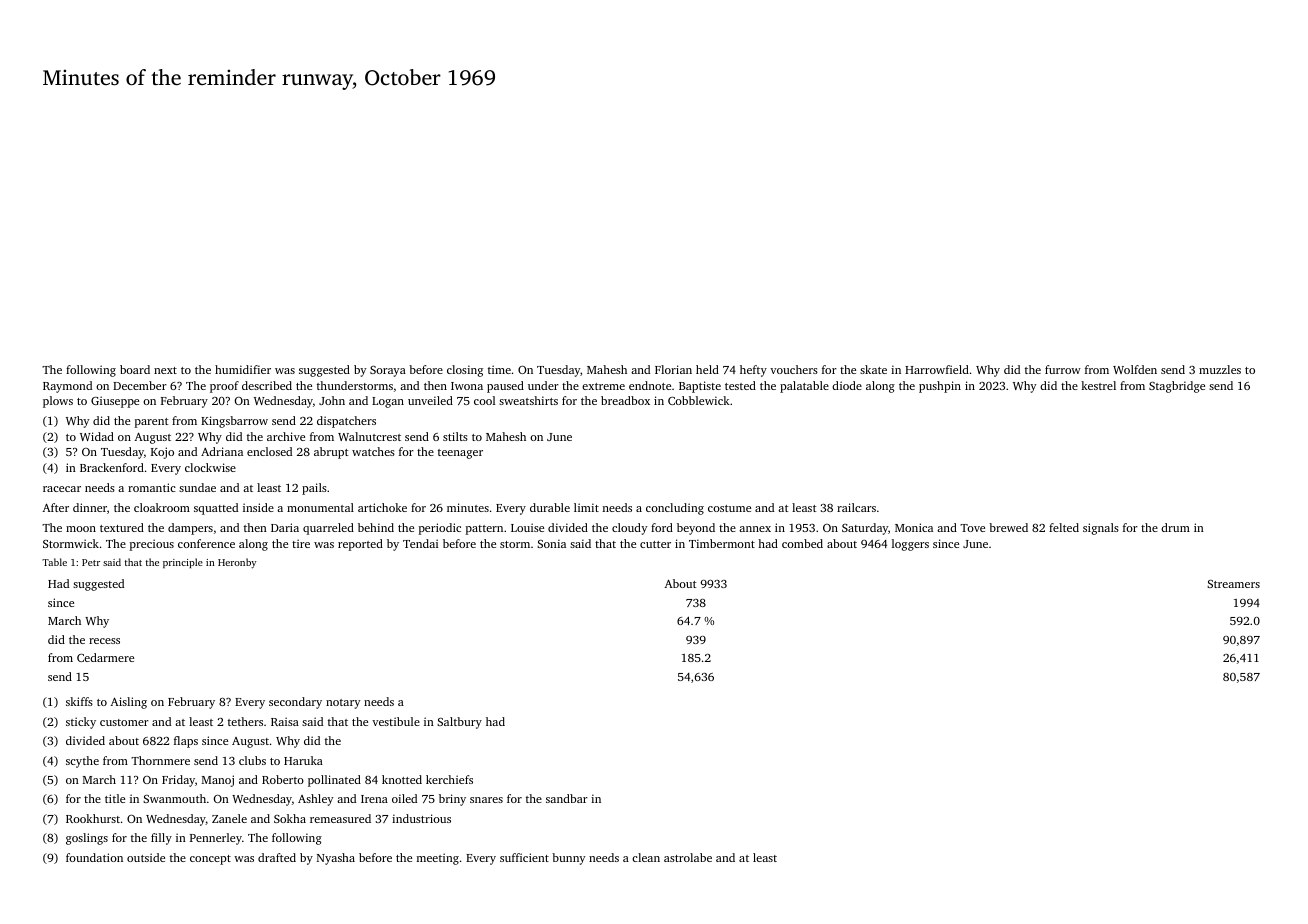  Describe the element at coordinates (460, 454) in the image. I see `teenager` at that location.
